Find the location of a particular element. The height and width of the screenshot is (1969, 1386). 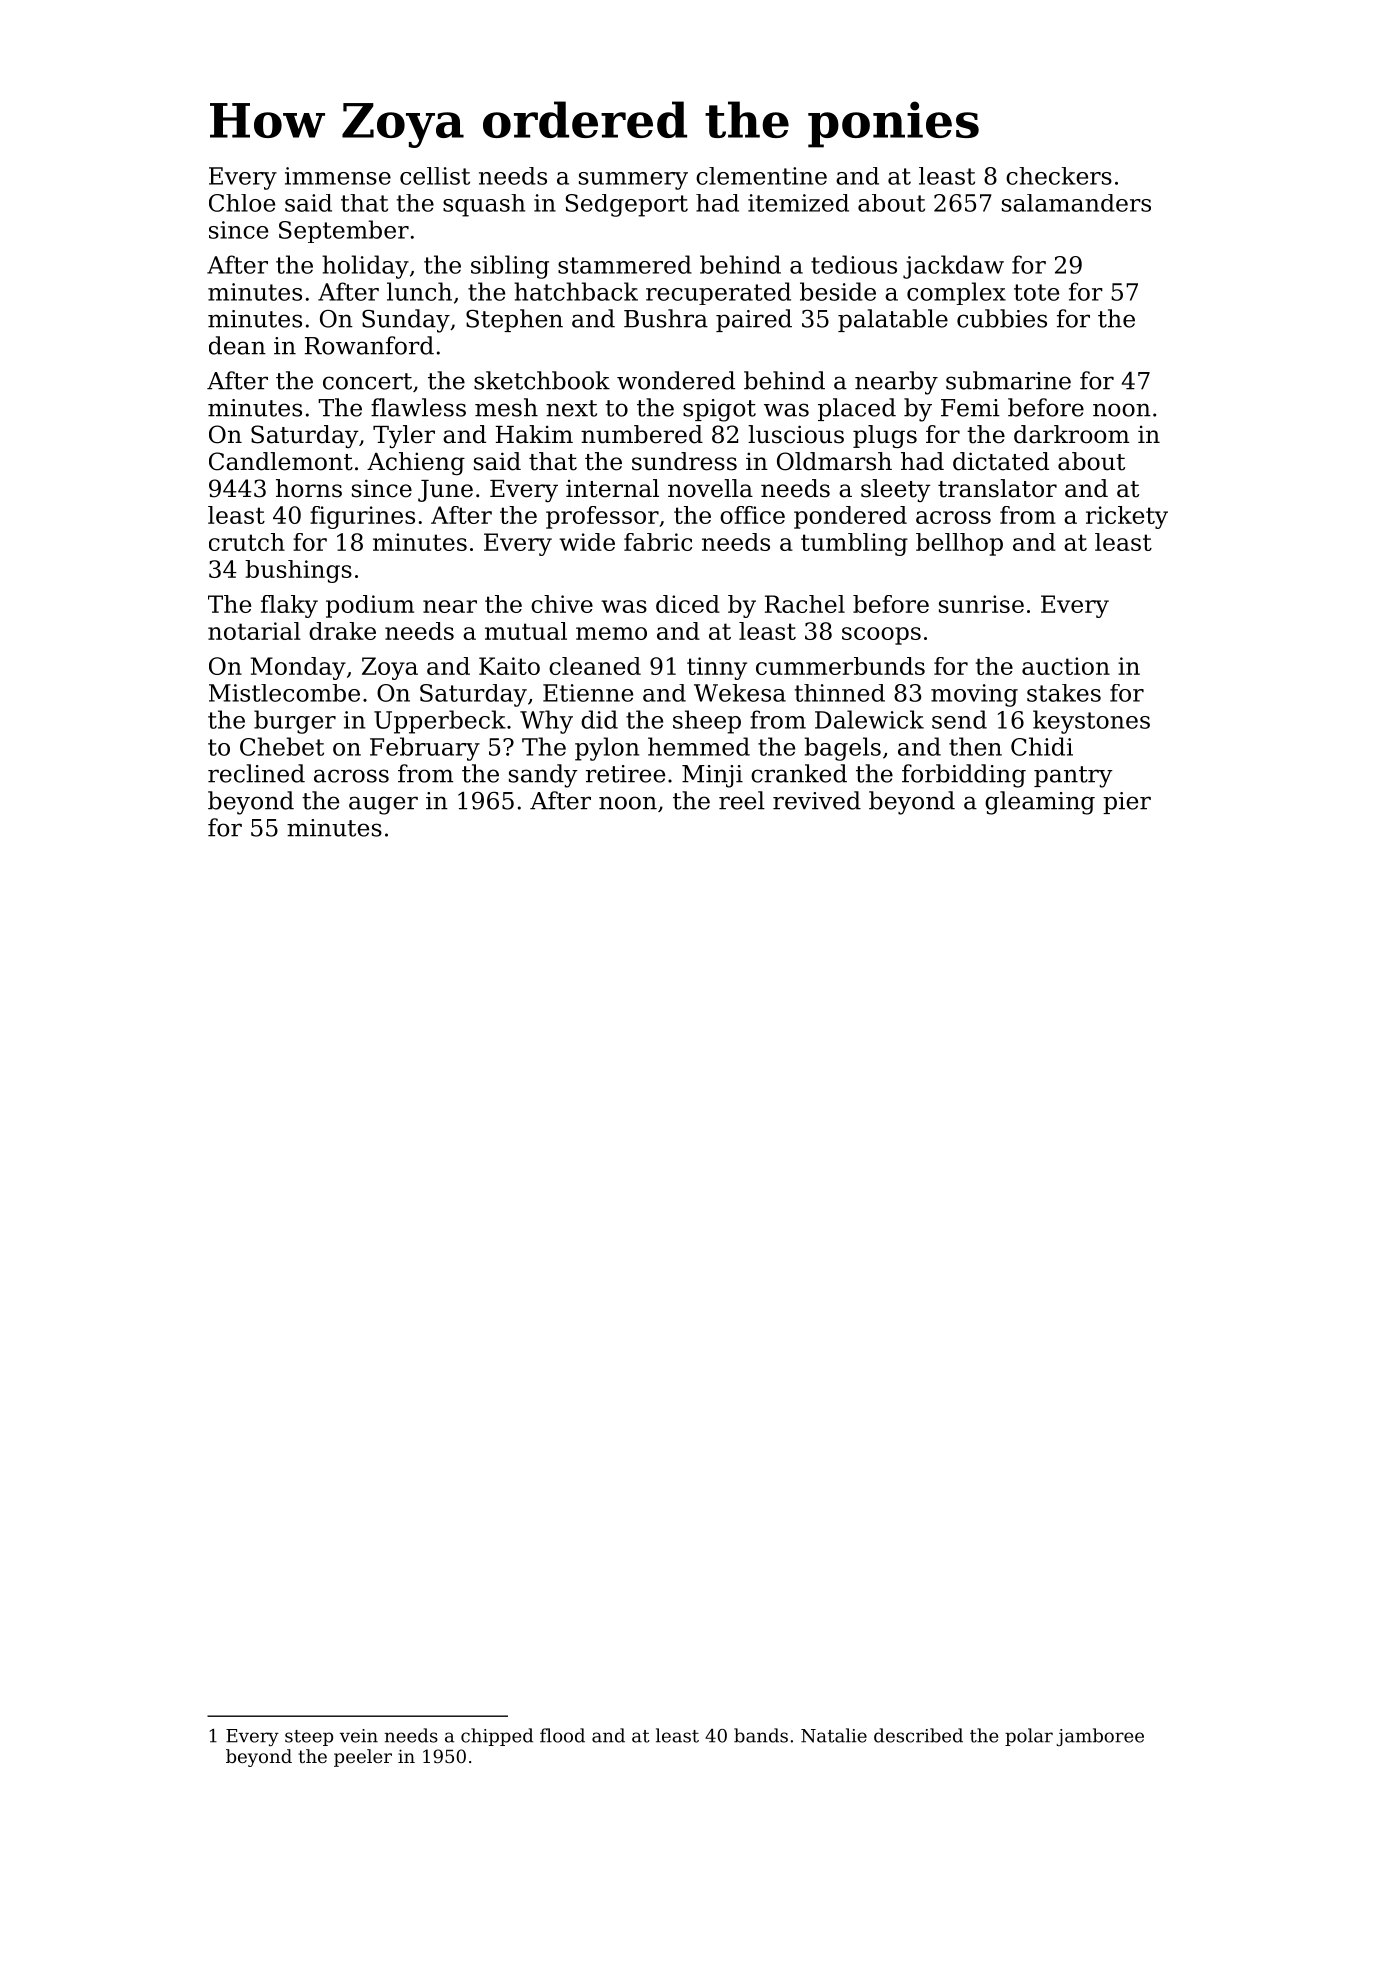

sibling is located at coordinates (510, 267).
